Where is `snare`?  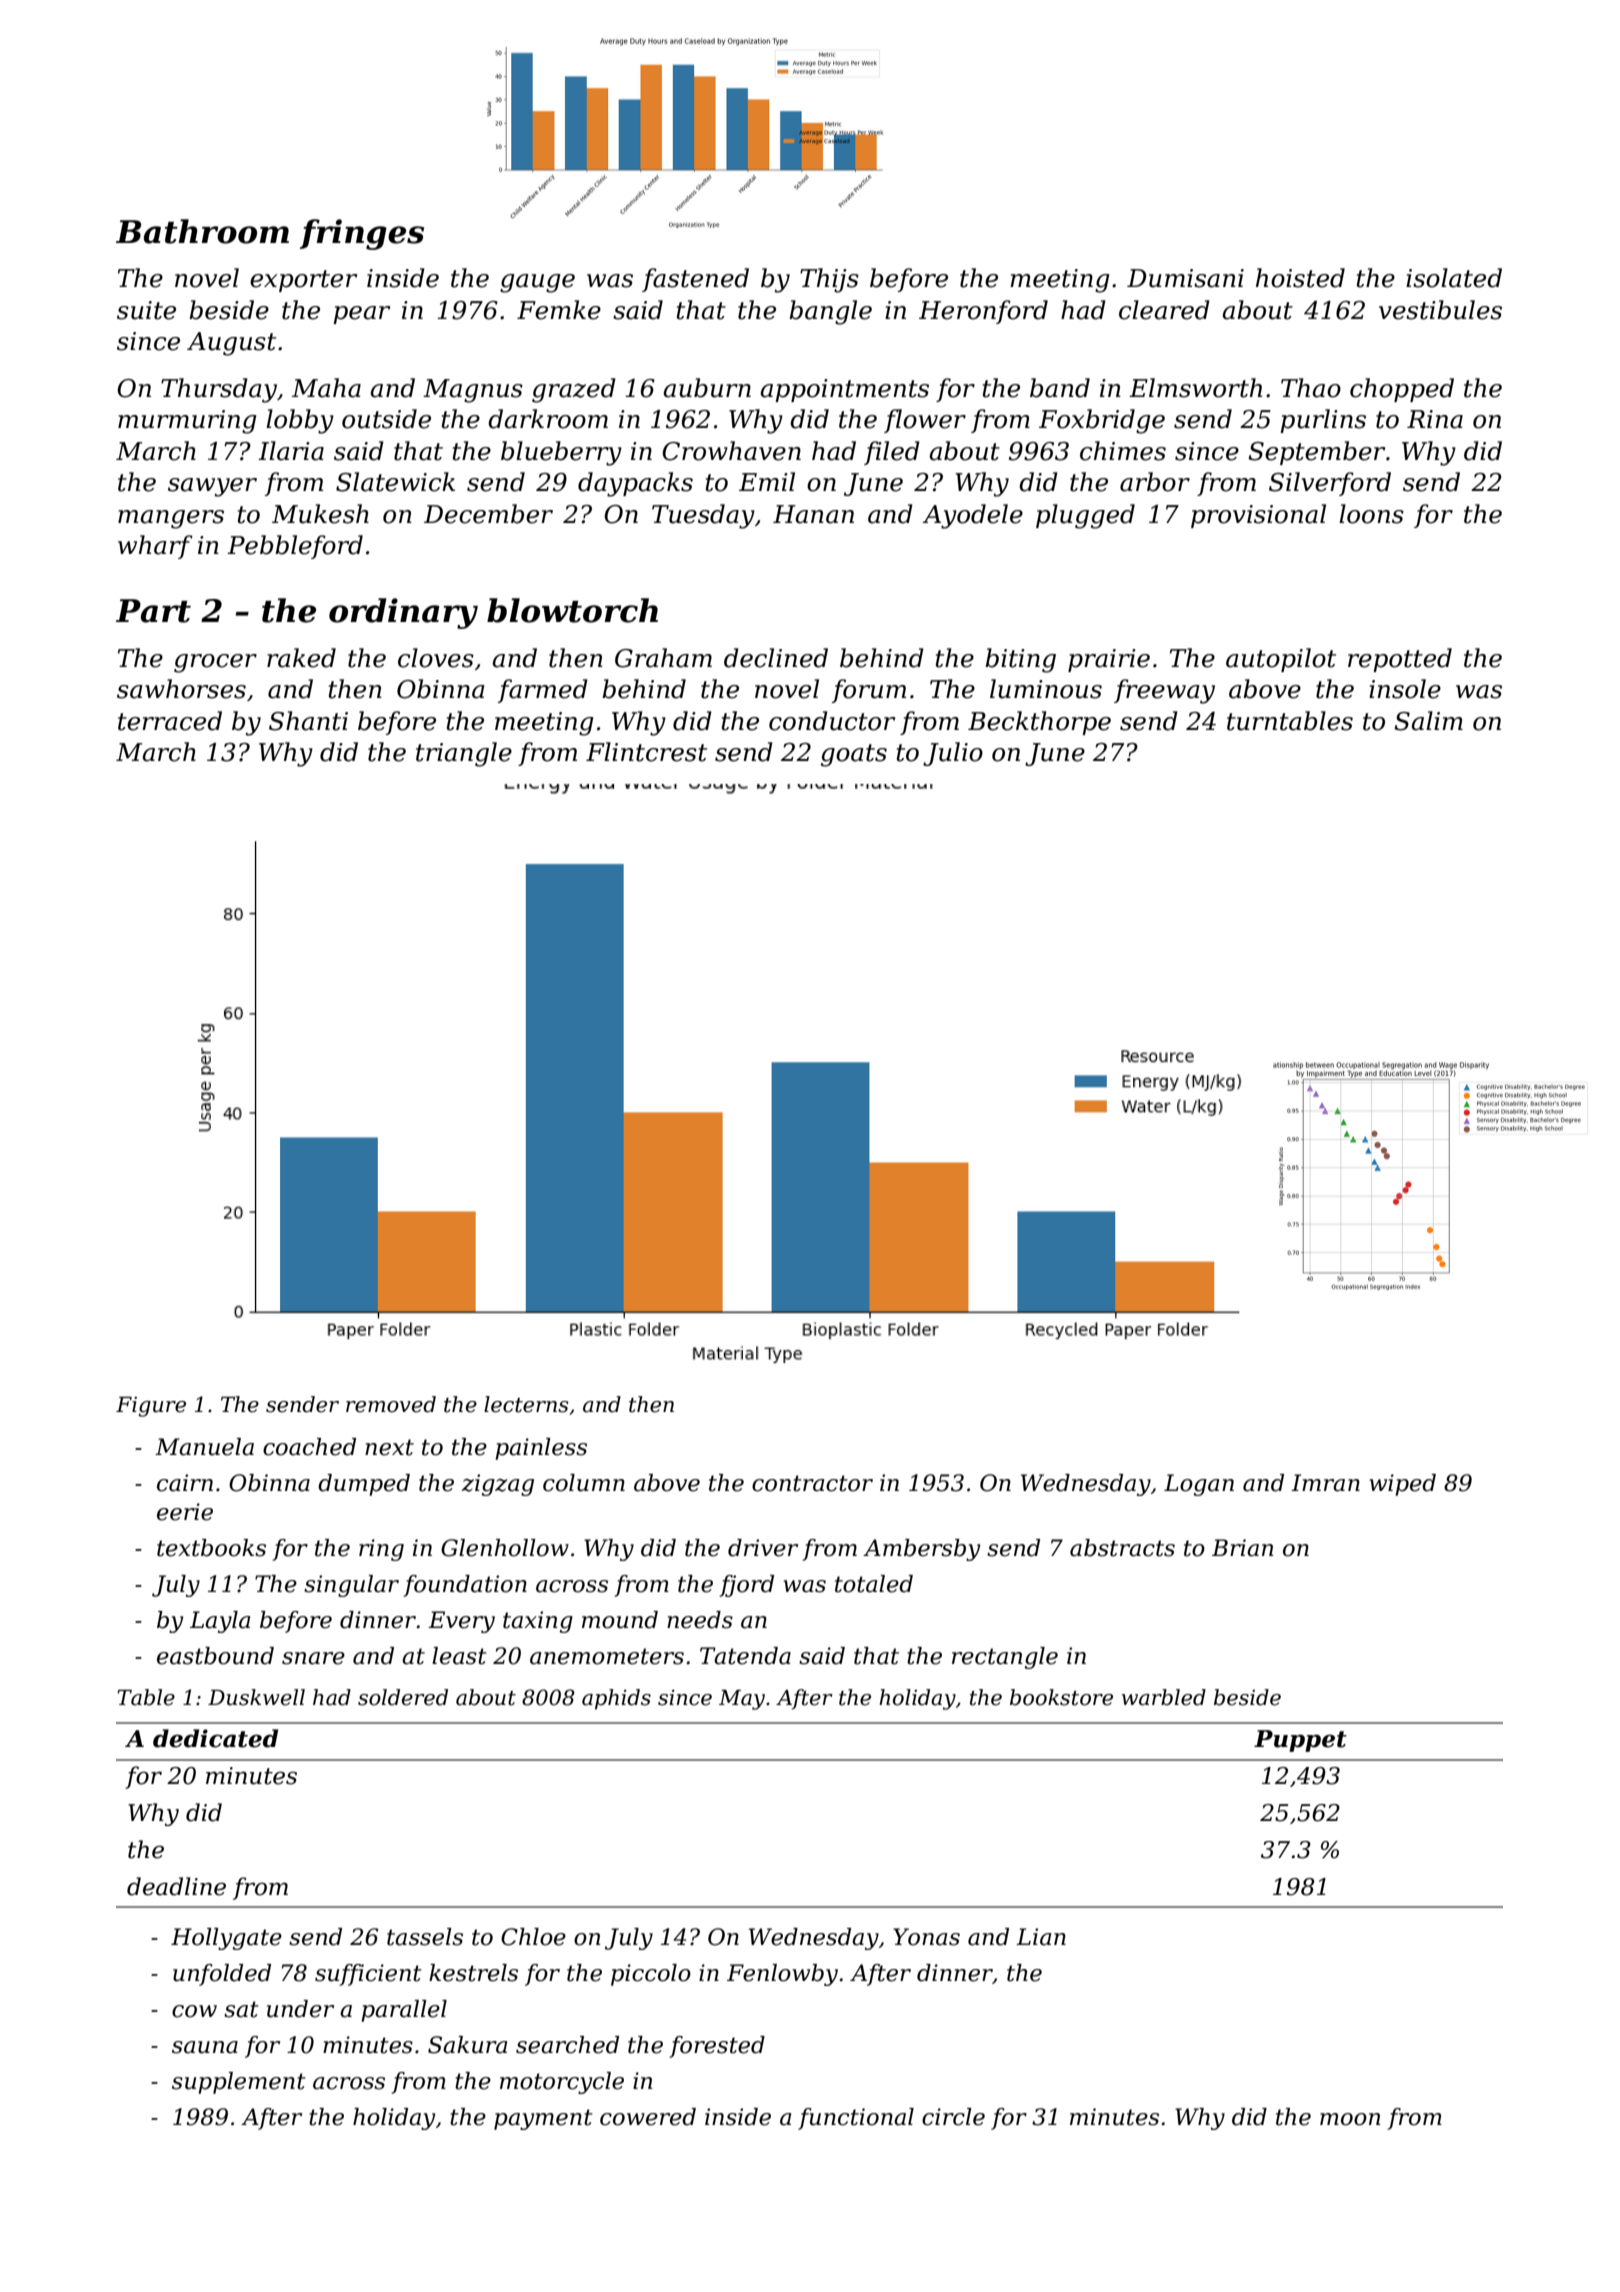 snare is located at coordinates (313, 1658).
